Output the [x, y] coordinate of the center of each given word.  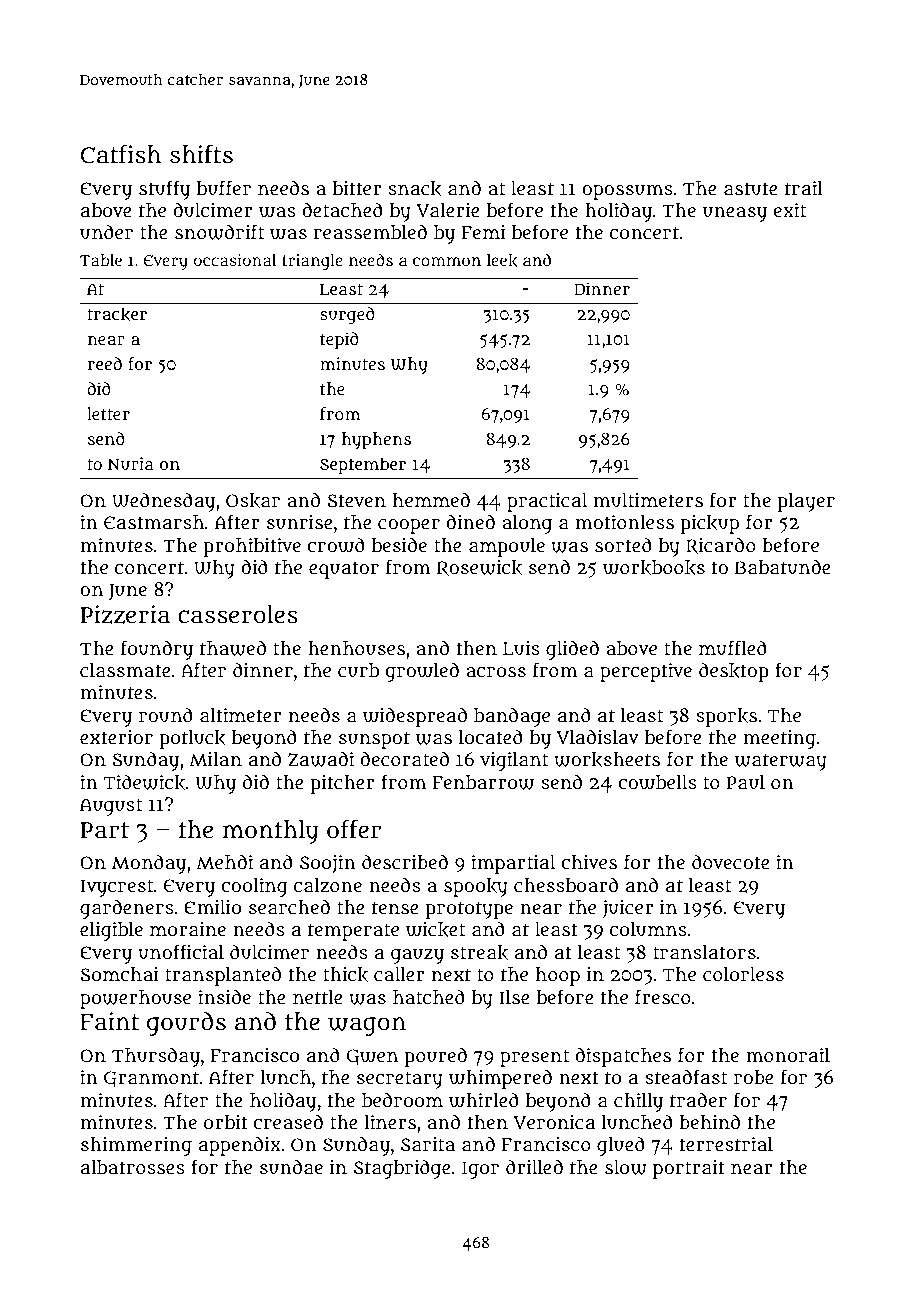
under [106, 232]
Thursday [156, 1057]
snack [415, 189]
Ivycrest [117, 888]
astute [751, 189]
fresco [663, 997]
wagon [367, 1026]
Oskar [253, 501]
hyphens [376, 441]
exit [790, 210]
